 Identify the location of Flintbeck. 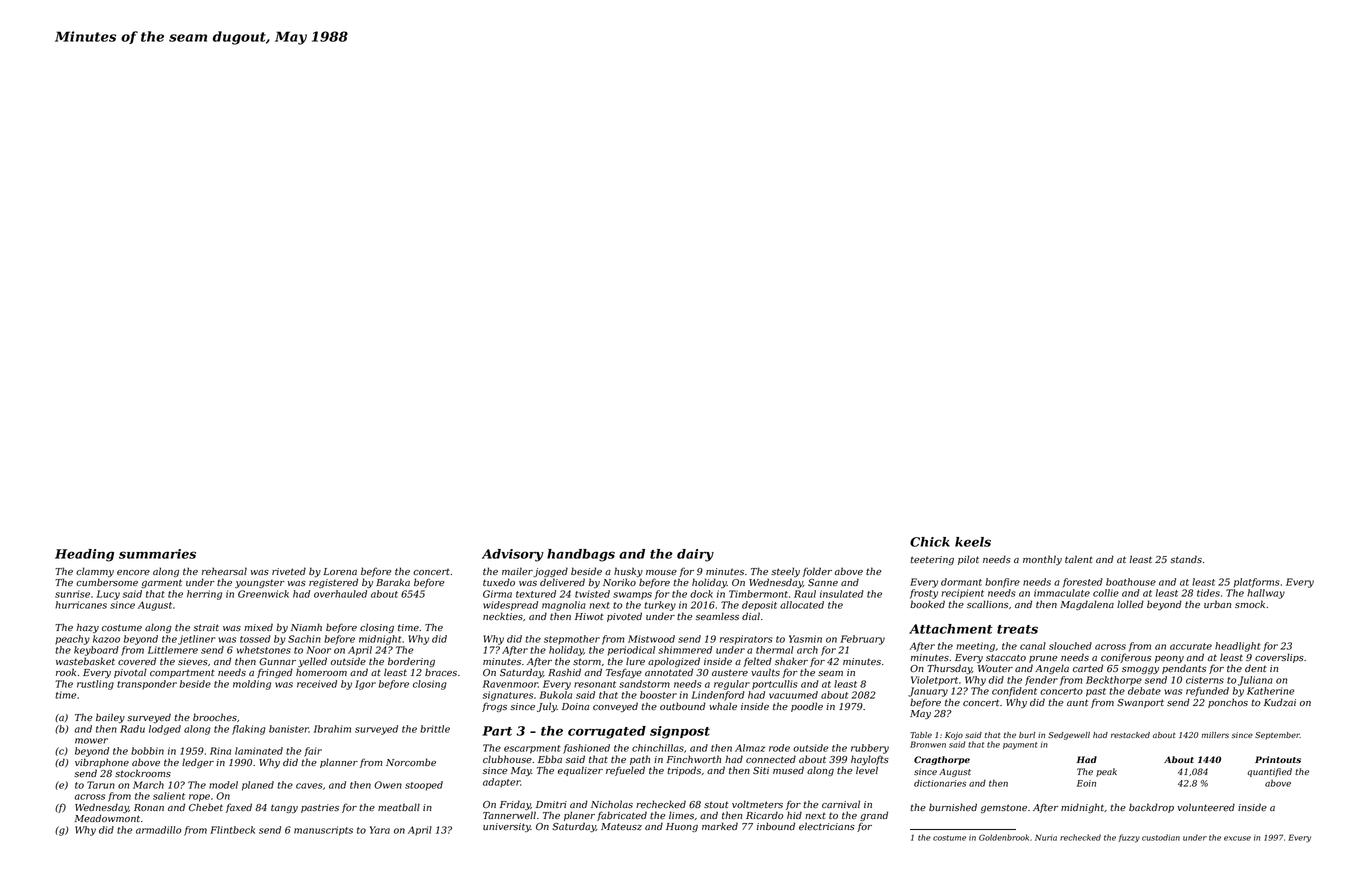
(232, 830).
